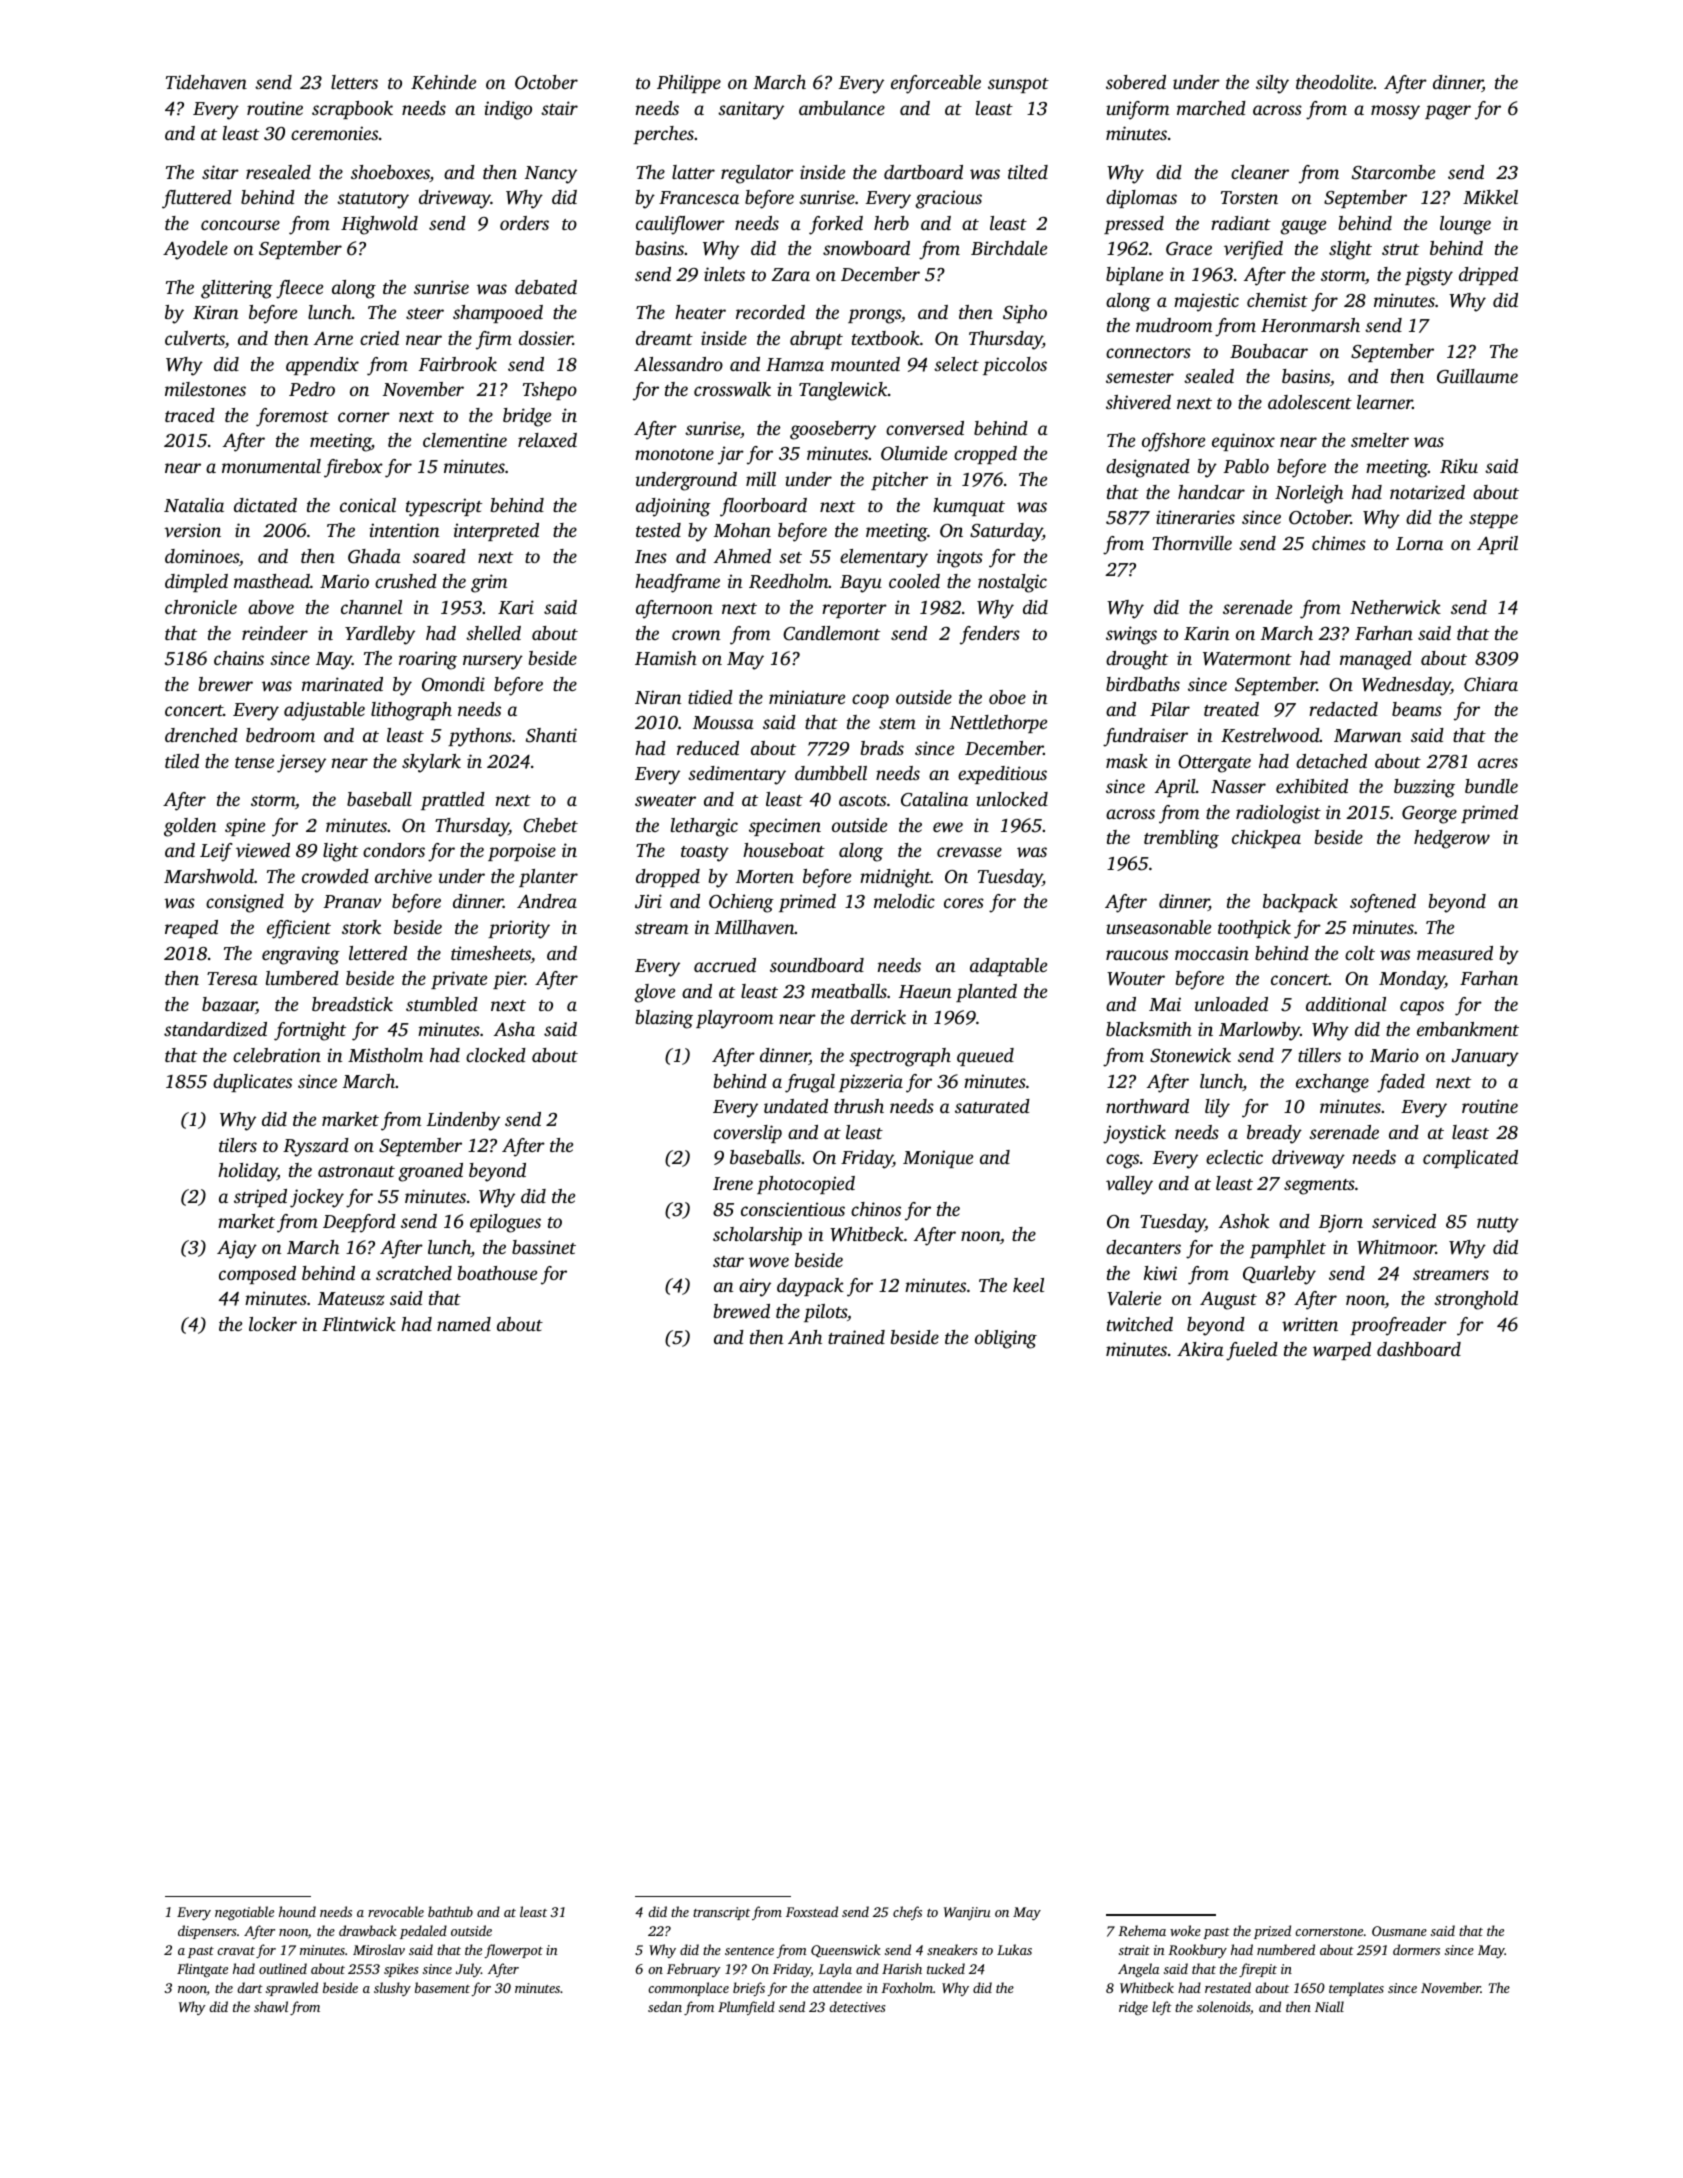 Image resolution: width=1683 pixels, height=2178 pixels. What do you see at coordinates (430, 1172) in the screenshot?
I see `groaned` at bounding box center [430, 1172].
